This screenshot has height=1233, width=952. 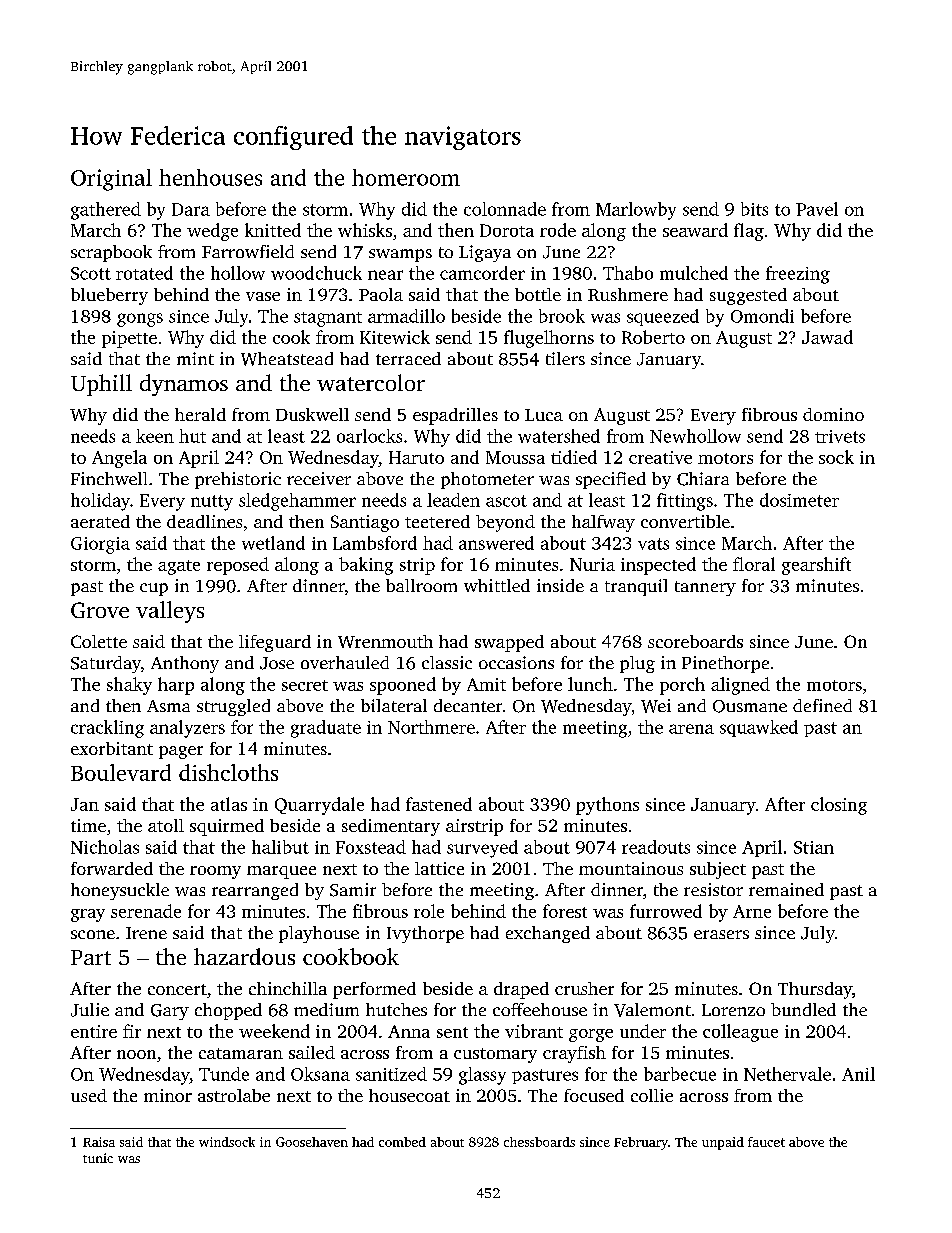 What do you see at coordinates (748, 296) in the screenshot?
I see `suggested` at bounding box center [748, 296].
